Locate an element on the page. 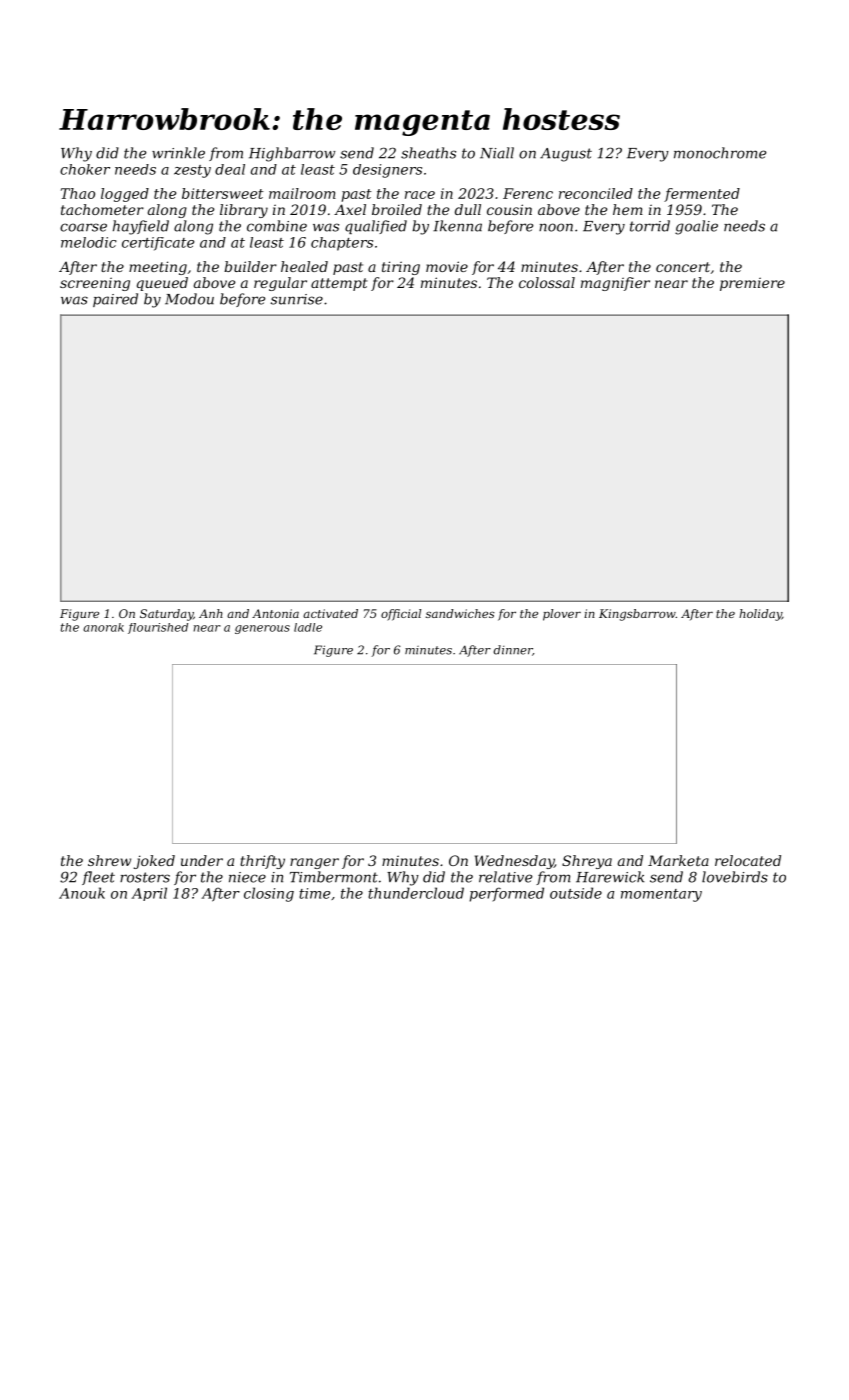 This page has width=849, height=1400. monochrome is located at coordinates (720, 153).
